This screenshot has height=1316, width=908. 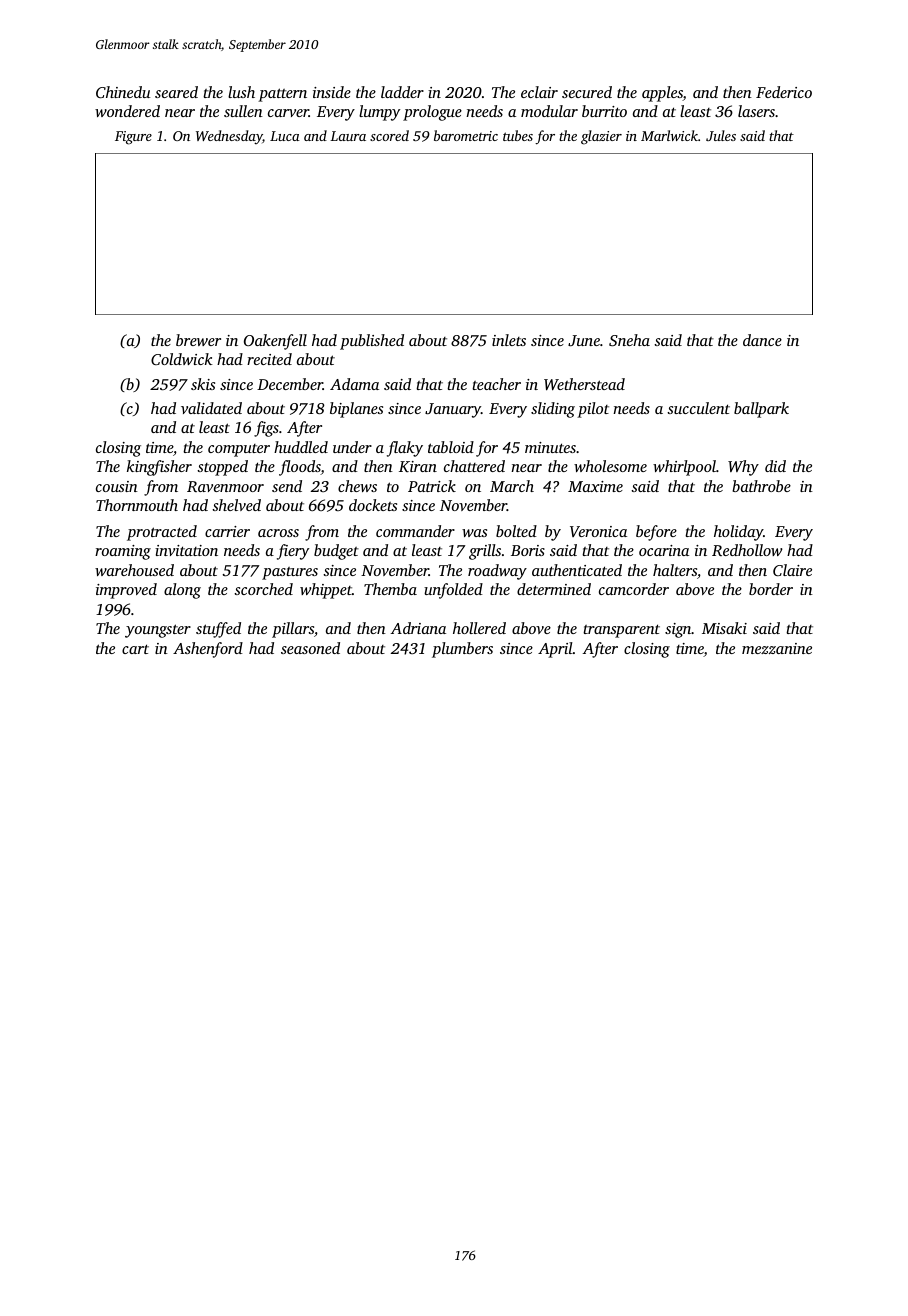 What do you see at coordinates (241, 92) in the screenshot?
I see `lush` at bounding box center [241, 92].
